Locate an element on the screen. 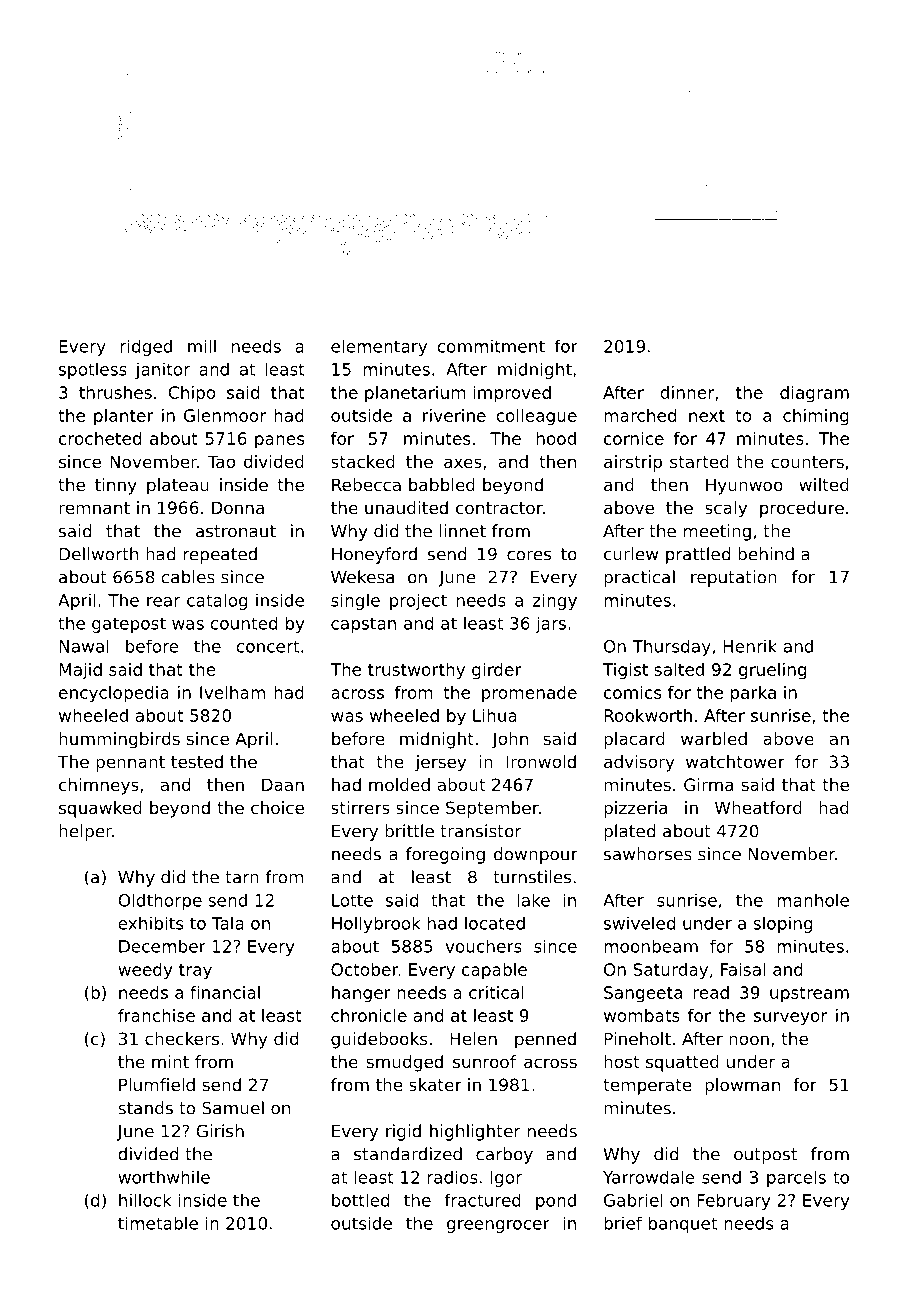  axes is located at coordinates (463, 463).
